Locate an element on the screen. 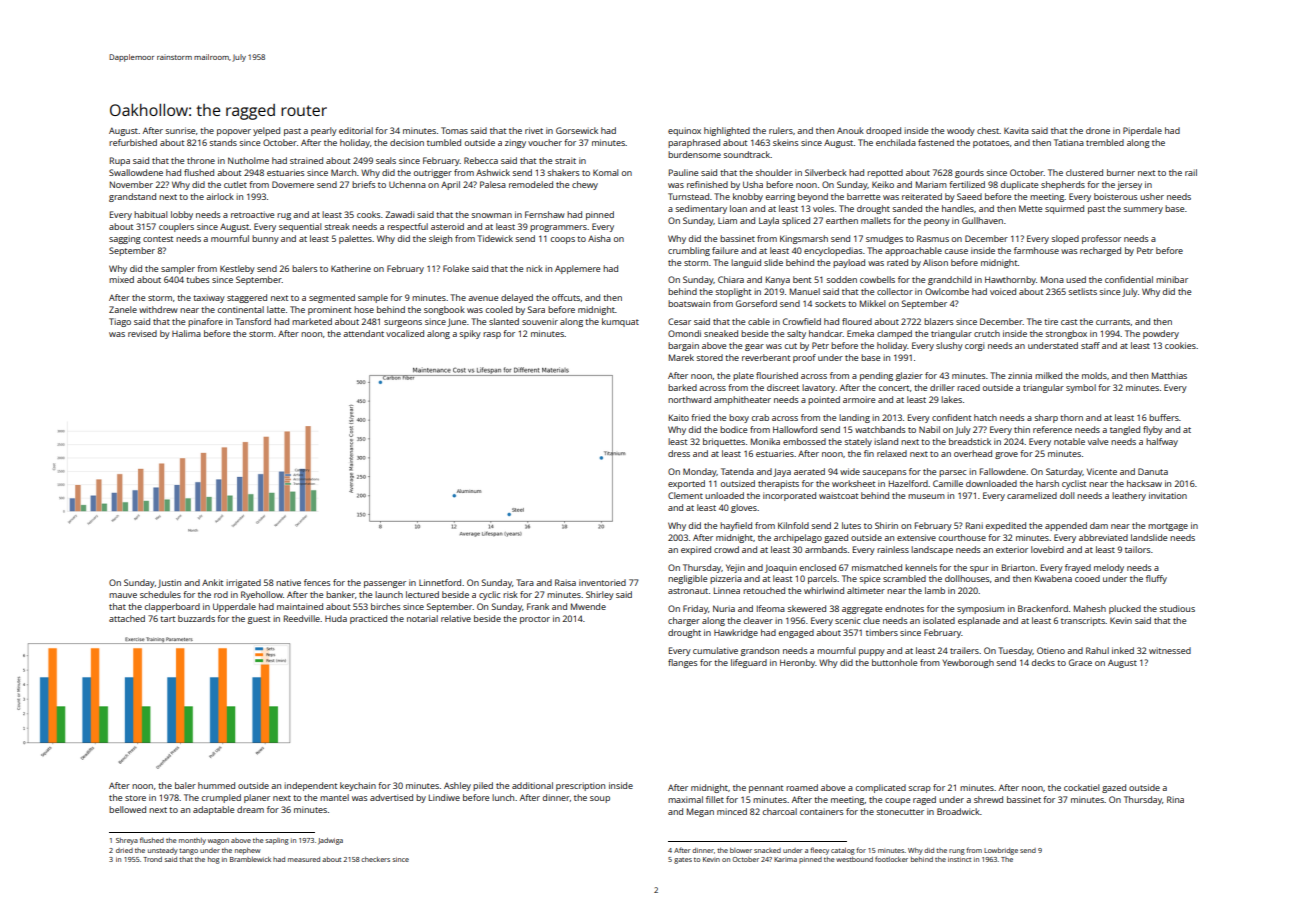 The width and height of the screenshot is (1308, 924). notarial is located at coordinates (422, 618).
